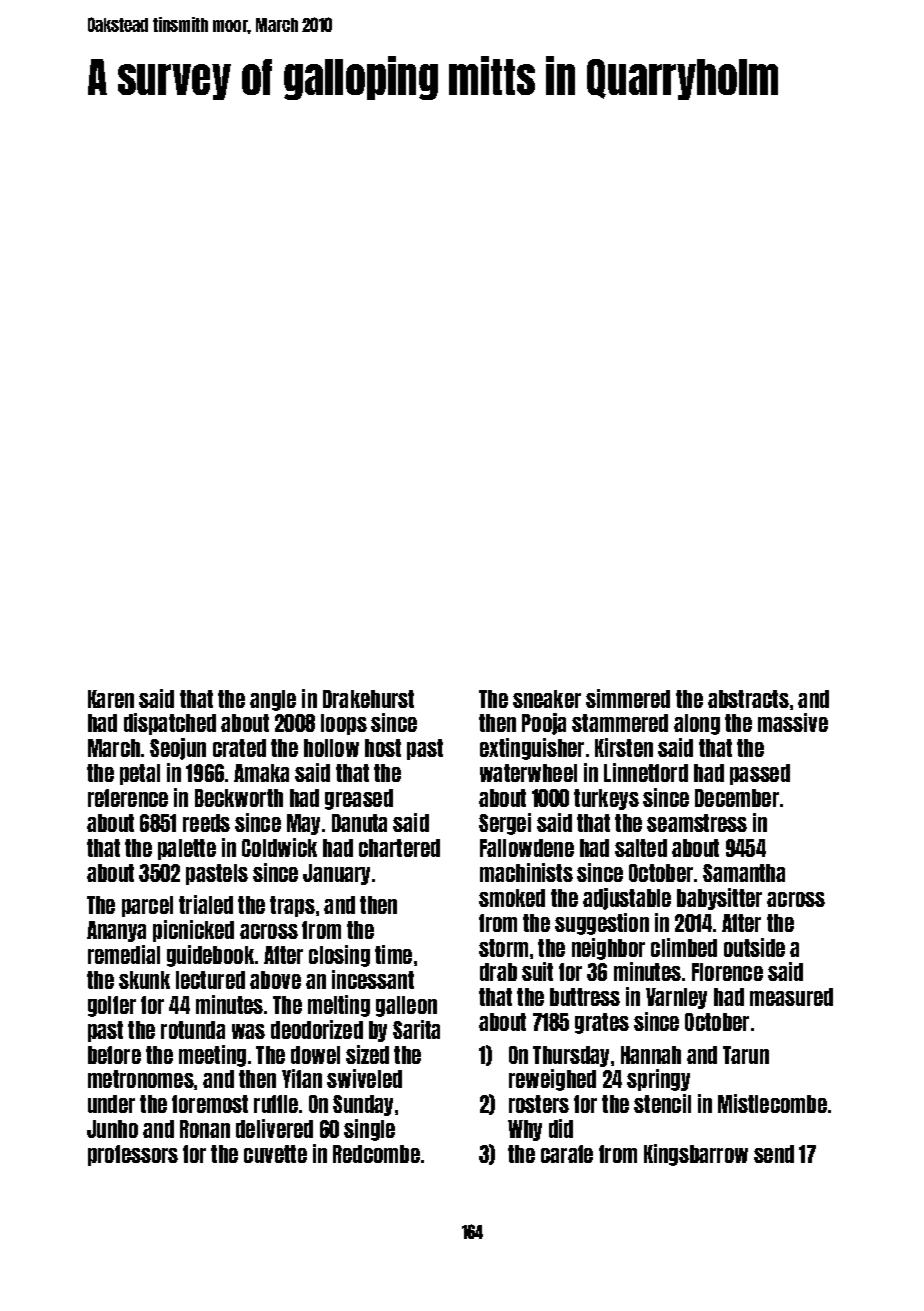 The width and height of the page is (924, 1311). Describe the element at coordinates (359, 799) in the page. I see `greased` at that location.
